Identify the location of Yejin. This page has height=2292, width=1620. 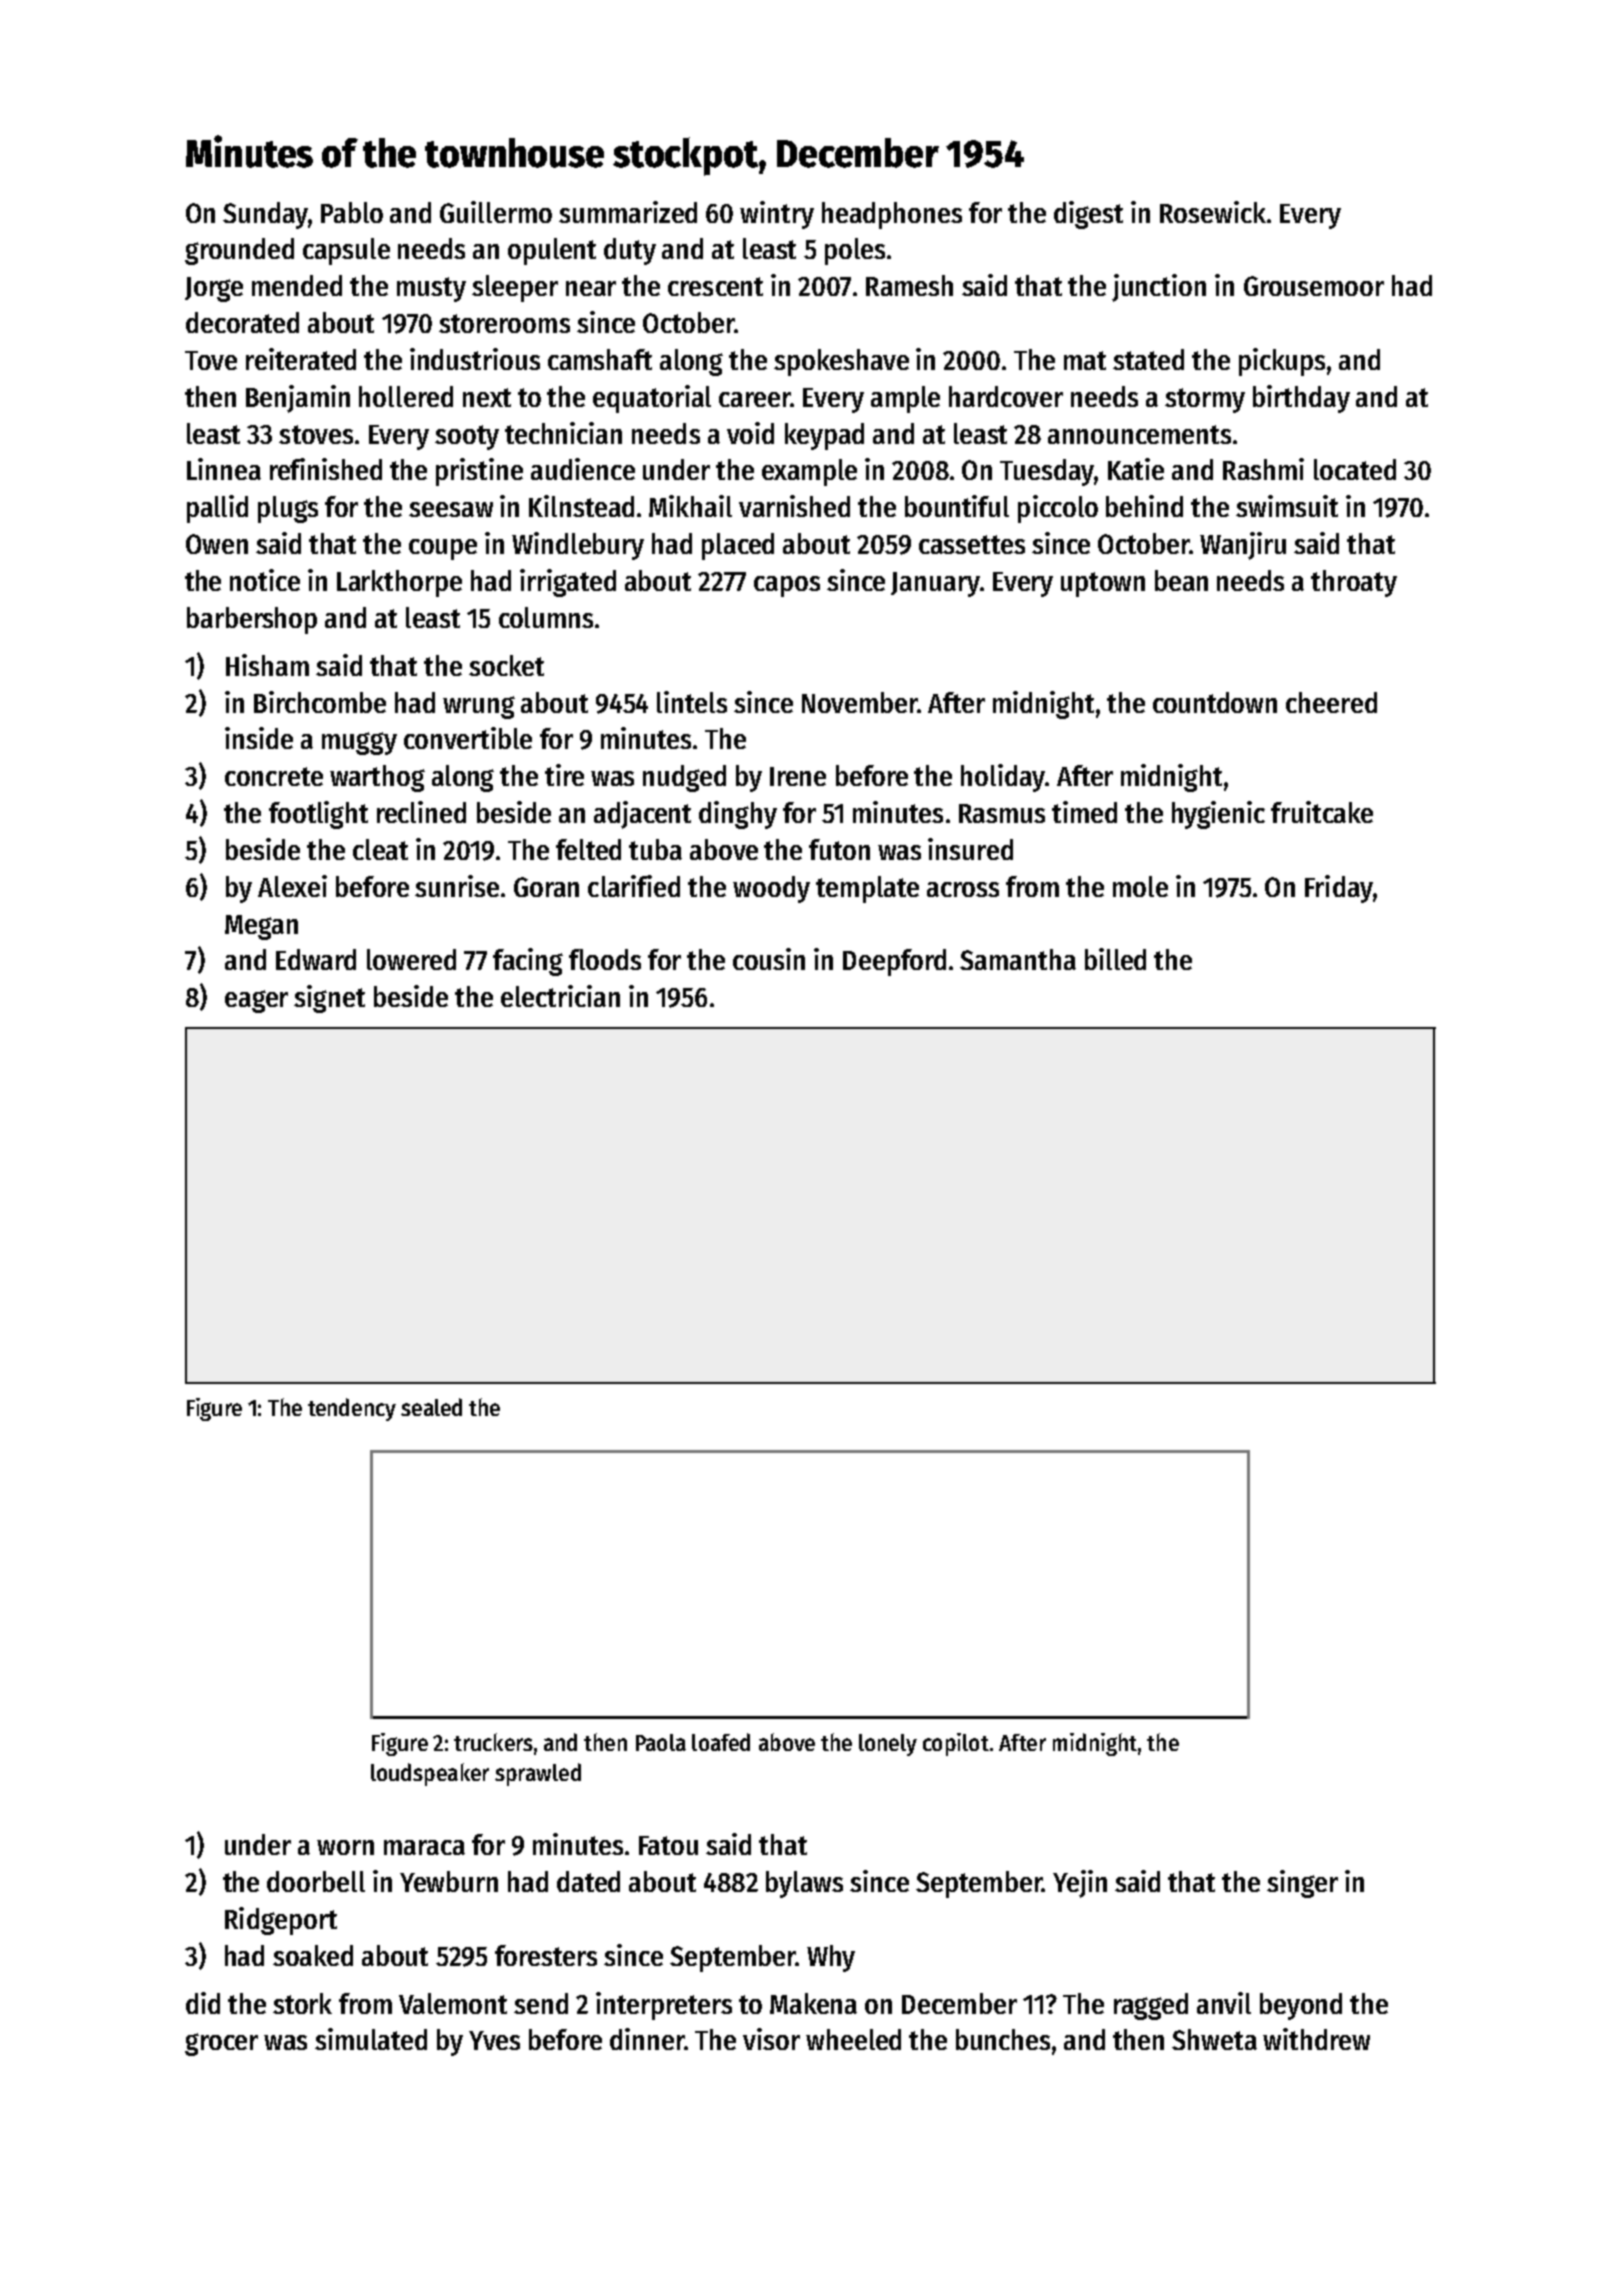
(1080, 1884).
